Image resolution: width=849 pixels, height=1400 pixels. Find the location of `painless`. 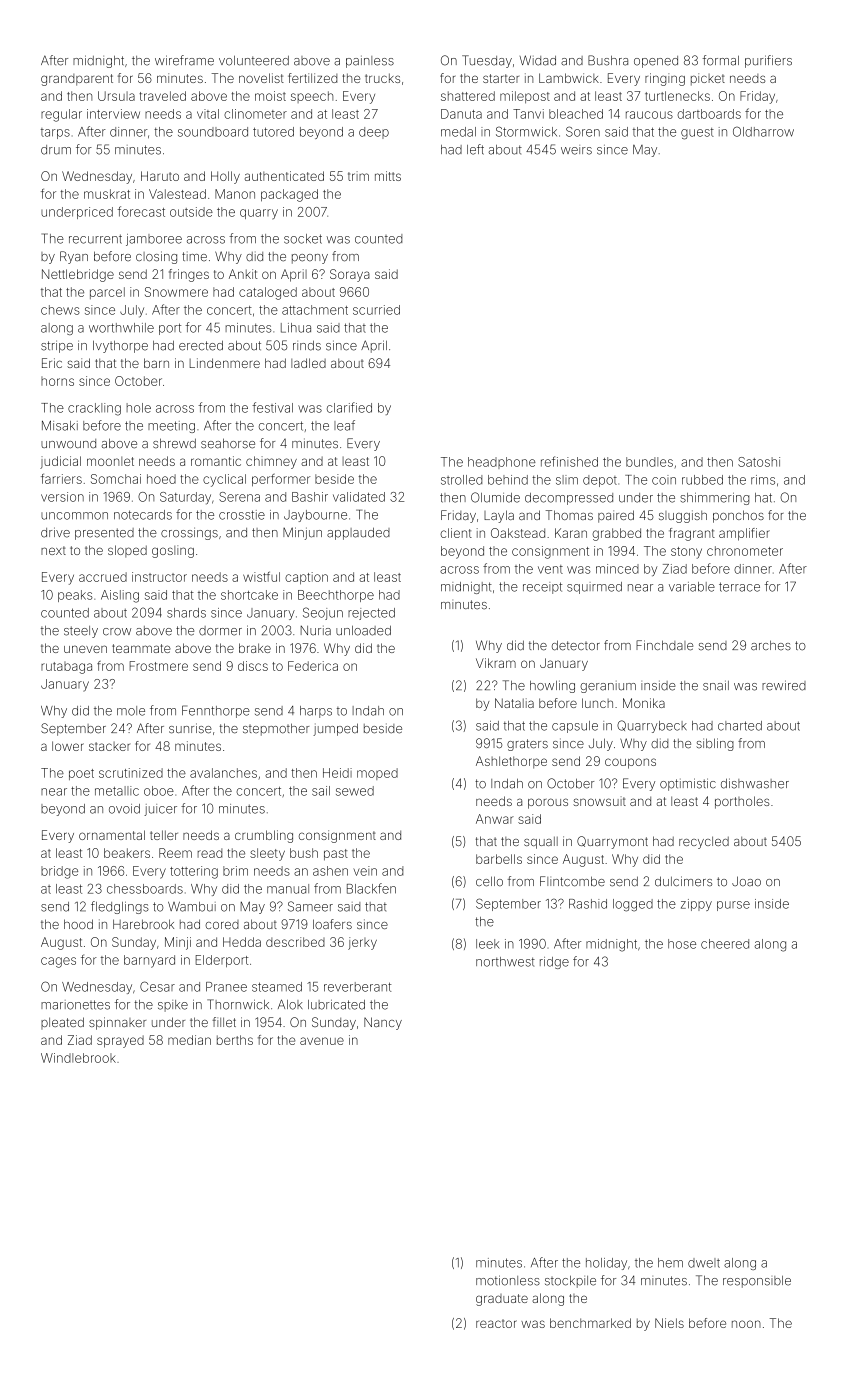

painless is located at coordinates (370, 62).
